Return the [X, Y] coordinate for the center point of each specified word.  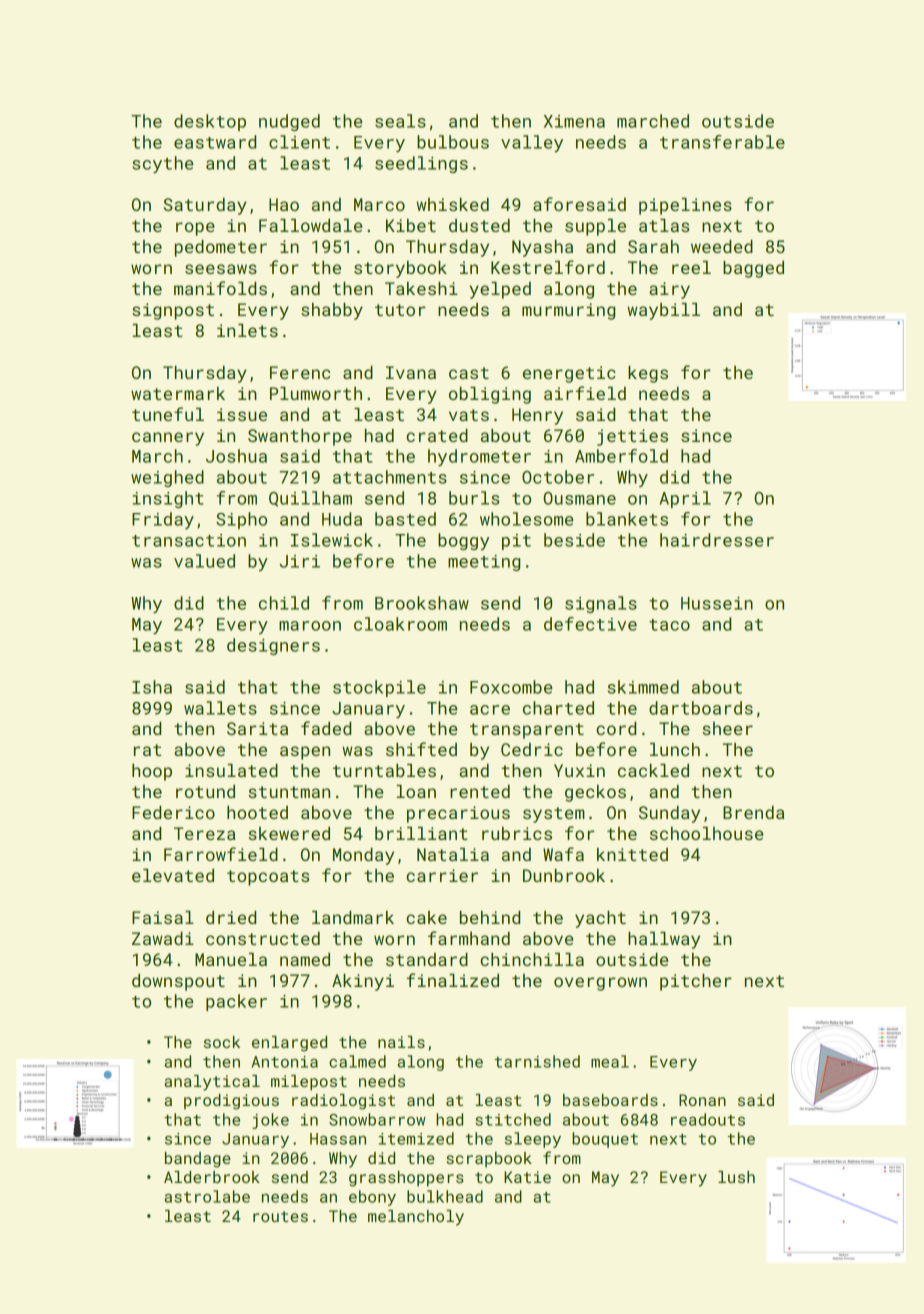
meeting [484, 563]
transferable [722, 142]
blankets [627, 519]
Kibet [411, 225]
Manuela [231, 959]
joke [270, 1121]
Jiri [300, 561]
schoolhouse [706, 833]
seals [400, 121]
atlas [664, 225]
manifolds [220, 288]
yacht [600, 919]
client [299, 142]
